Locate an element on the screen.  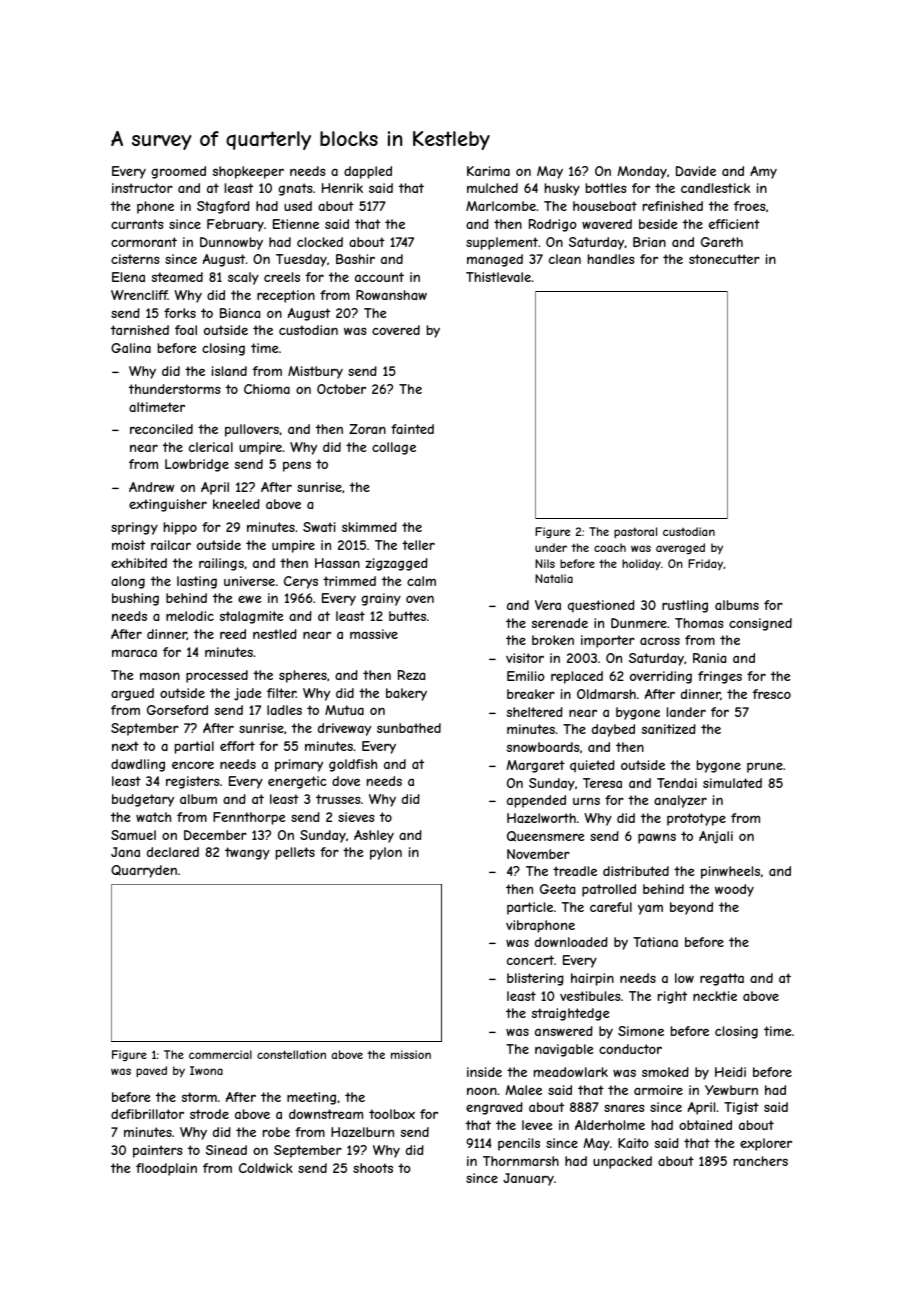
consigned is located at coordinates (760, 624).
